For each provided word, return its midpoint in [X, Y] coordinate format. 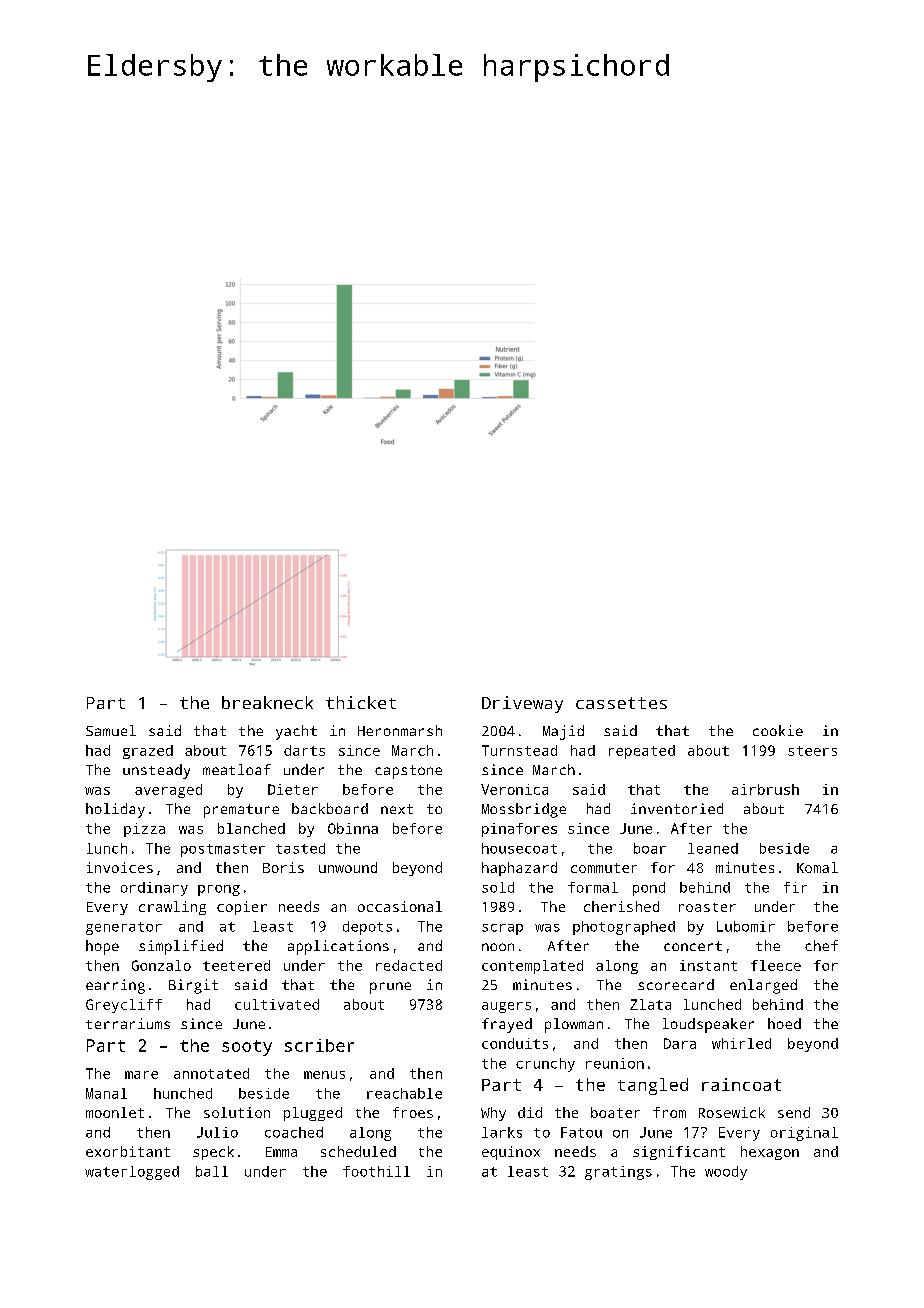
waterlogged [132, 1173]
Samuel [111, 730]
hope [102, 947]
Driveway [522, 704]
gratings [618, 1173]
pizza [144, 830]
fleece [776, 965]
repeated [642, 752]
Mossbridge [524, 810]
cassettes [621, 703]
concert [693, 946]
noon [498, 947]
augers [506, 1007]
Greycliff [124, 1006]
